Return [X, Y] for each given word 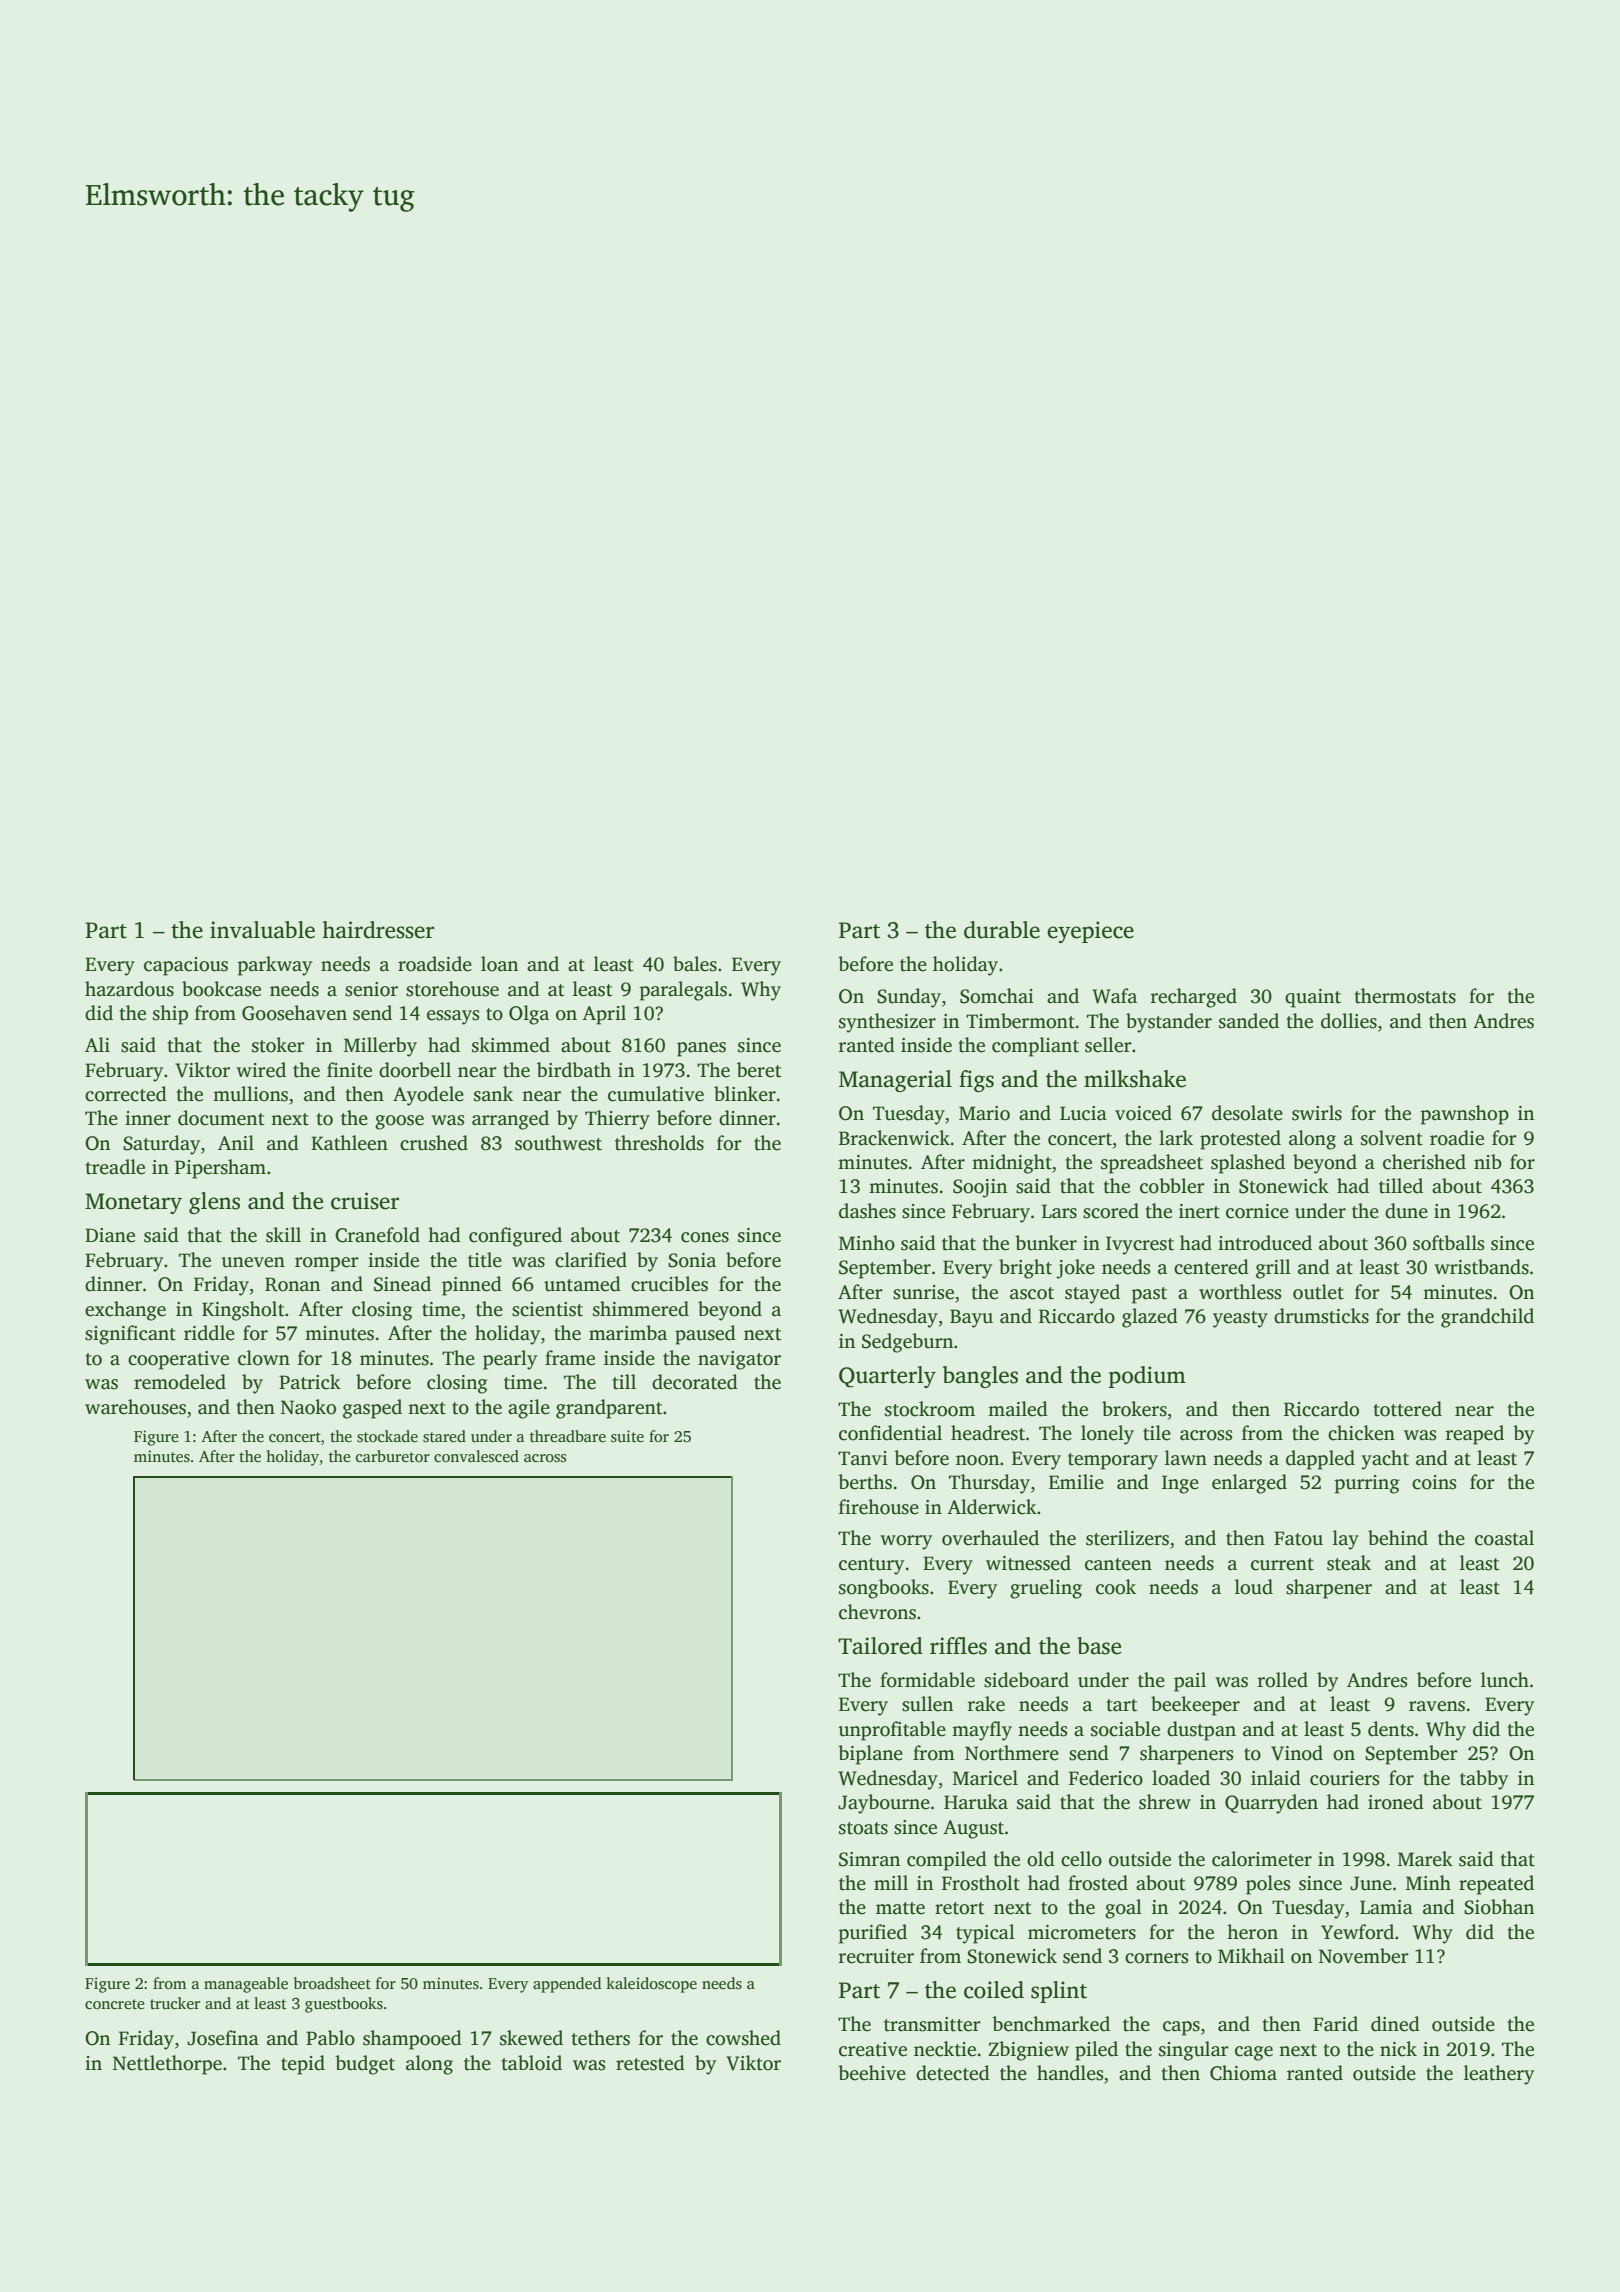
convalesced [476, 1456]
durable [1002, 930]
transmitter [932, 2024]
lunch [1505, 1680]
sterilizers [1127, 1538]
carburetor [393, 1456]
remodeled [180, 1382]
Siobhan [1499, 1907]
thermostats [1405, 996]
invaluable [262, 930]
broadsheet [332, 1983]
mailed [1018, 1409]
